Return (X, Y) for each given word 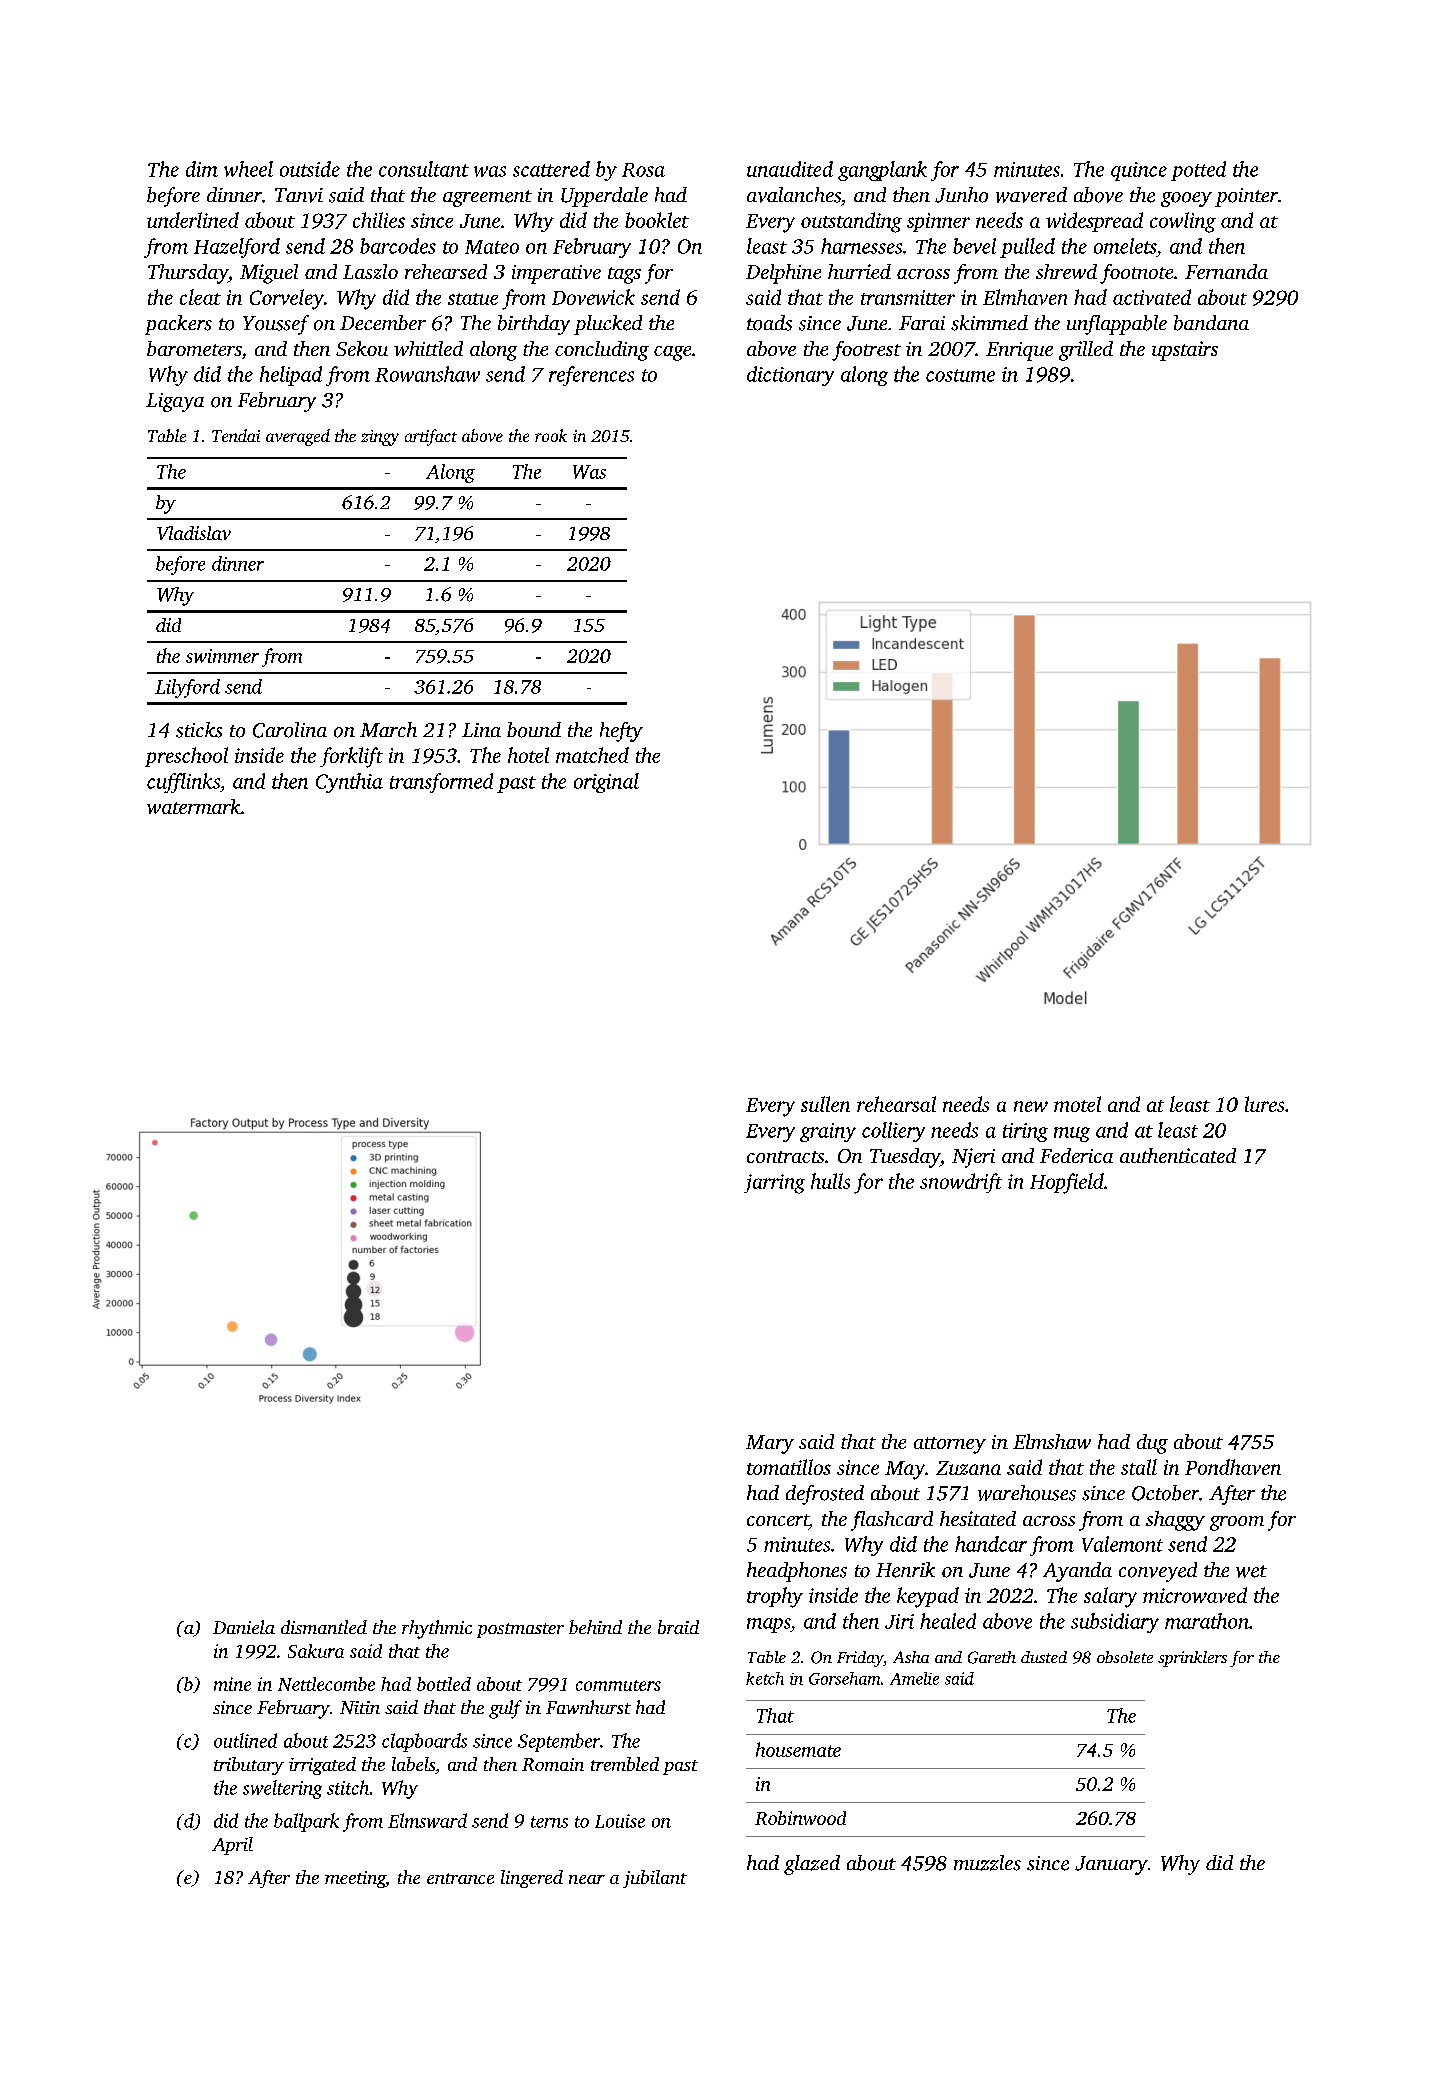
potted (1198, 171)
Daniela (244, 1627)
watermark (194, 806)
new (1031, 1106)
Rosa (643, 170)
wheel (248, 169)
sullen (825, 1104)
